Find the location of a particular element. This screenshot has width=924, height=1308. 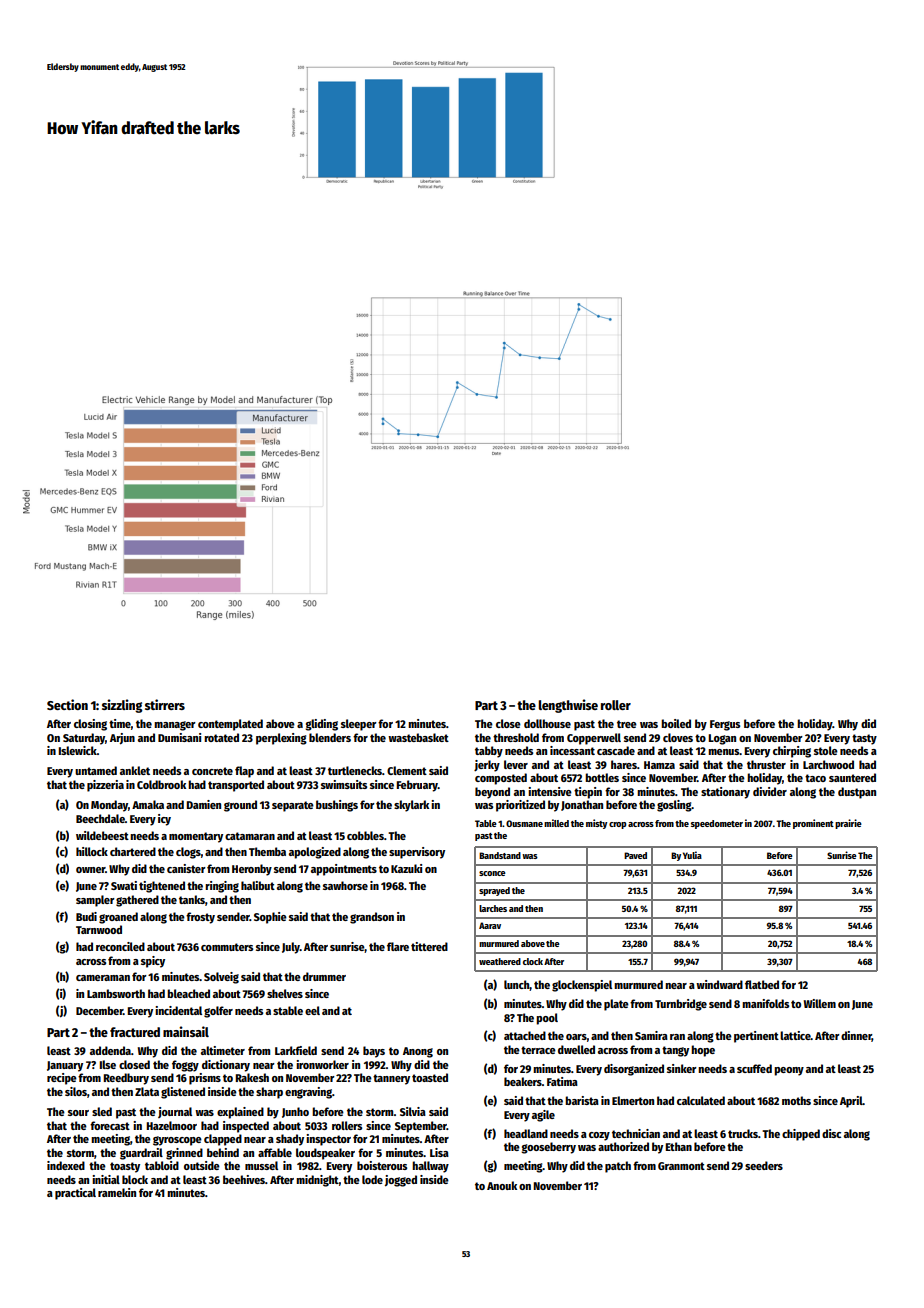

clogs is located at coordinates (188, 853).
